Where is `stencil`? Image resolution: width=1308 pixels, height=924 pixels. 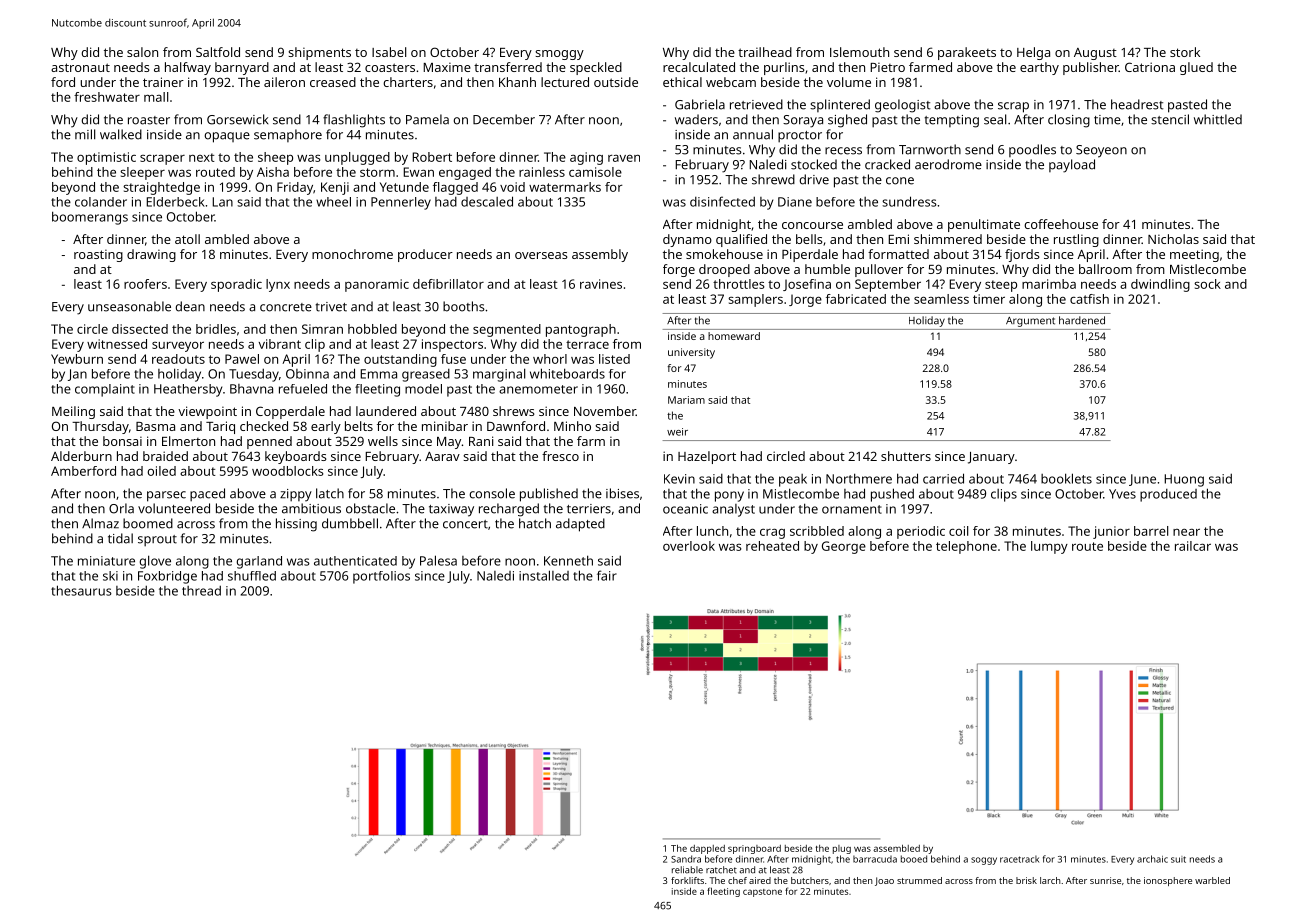
stencil is located at coordinates (1170, 119).
